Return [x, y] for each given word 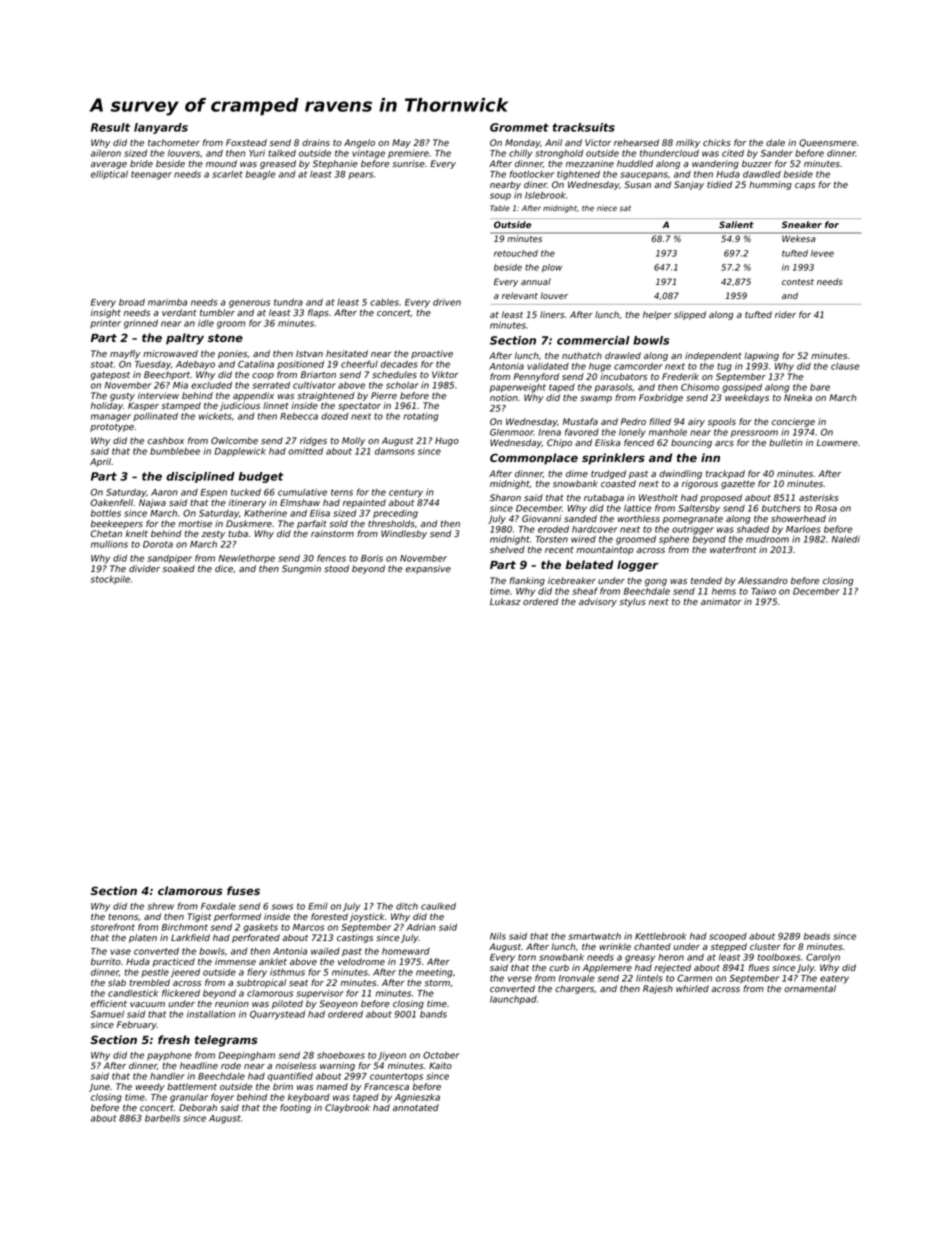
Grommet [519, 127]
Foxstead [246, 142]
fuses [243, 890]
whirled [692, 988]
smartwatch [595, 936]
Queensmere [828, 143]
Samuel [107, 1014]
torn [527, 957]
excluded [211, 385]
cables [384, 302]
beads [817, 936]
